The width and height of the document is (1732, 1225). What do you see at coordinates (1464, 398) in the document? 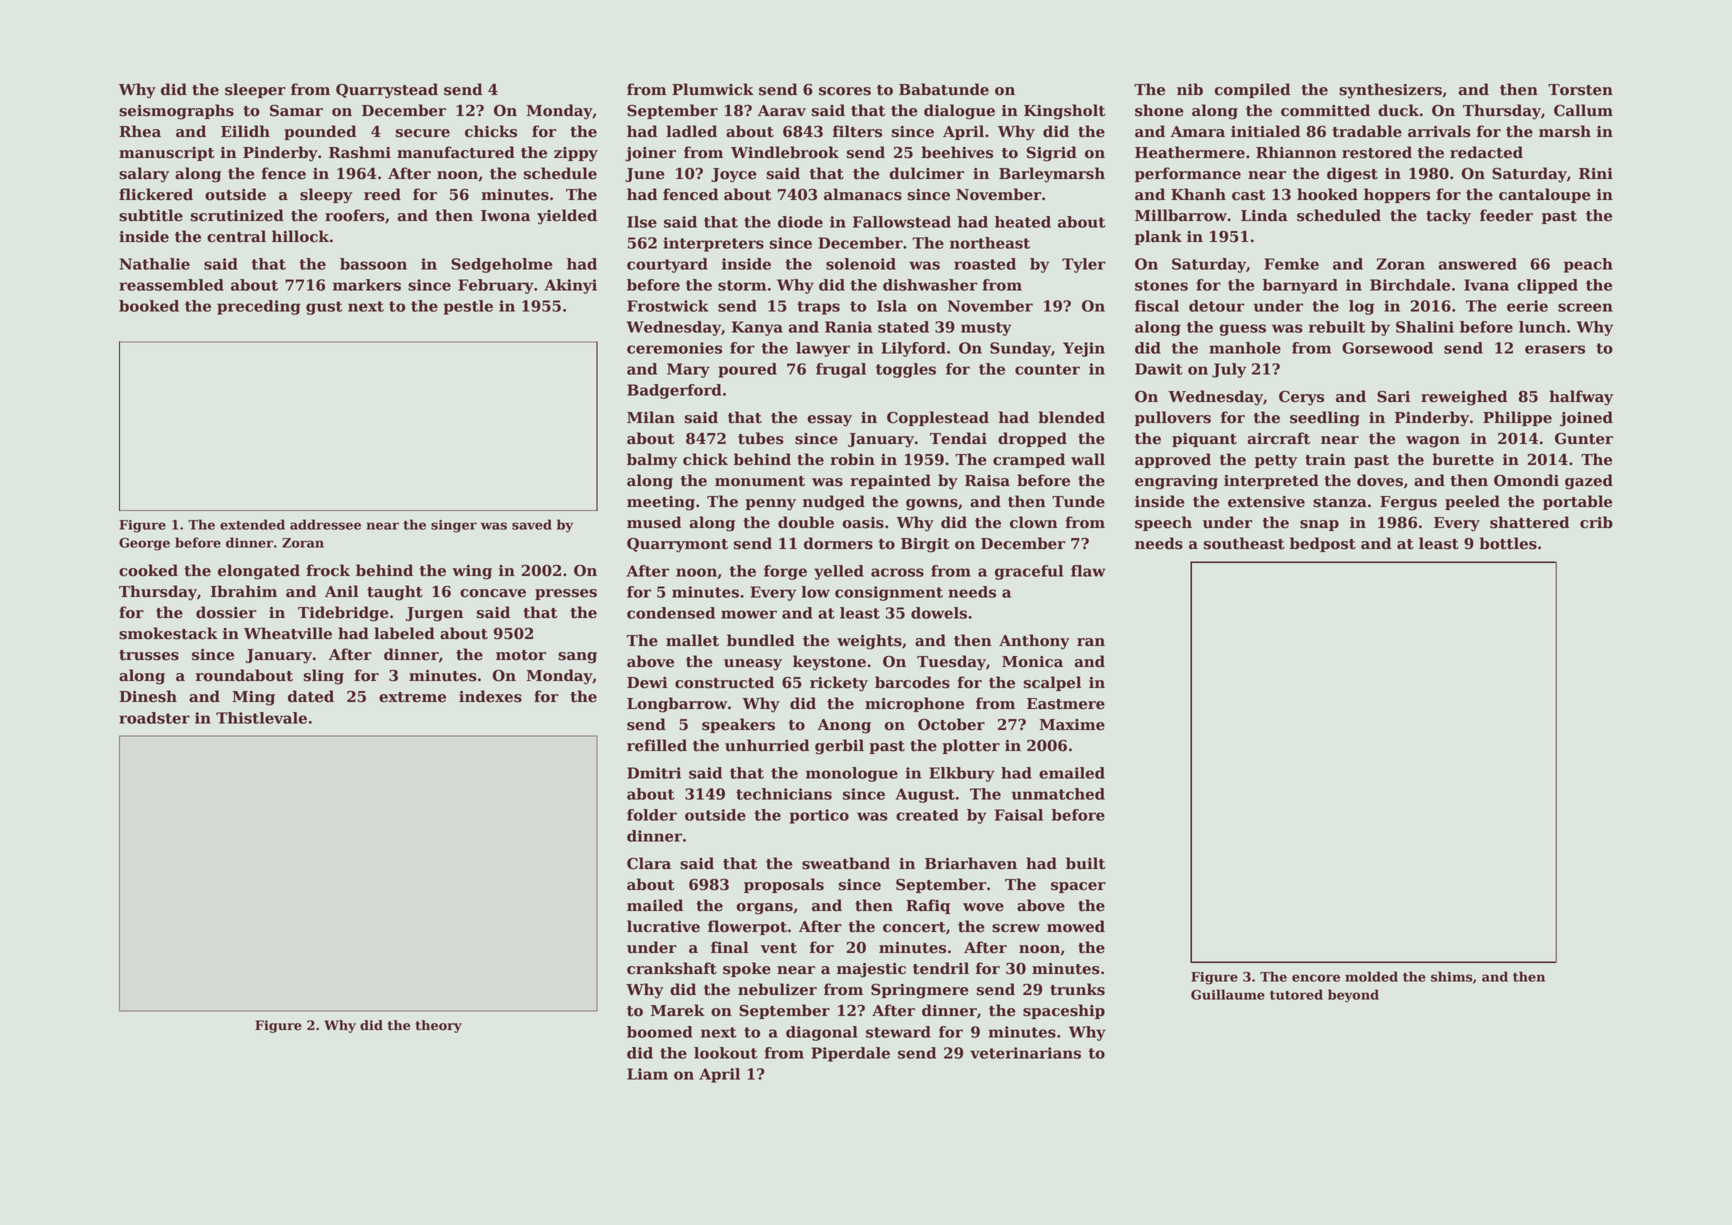
I see `reweighed` at bounding box center [1464, 398].
